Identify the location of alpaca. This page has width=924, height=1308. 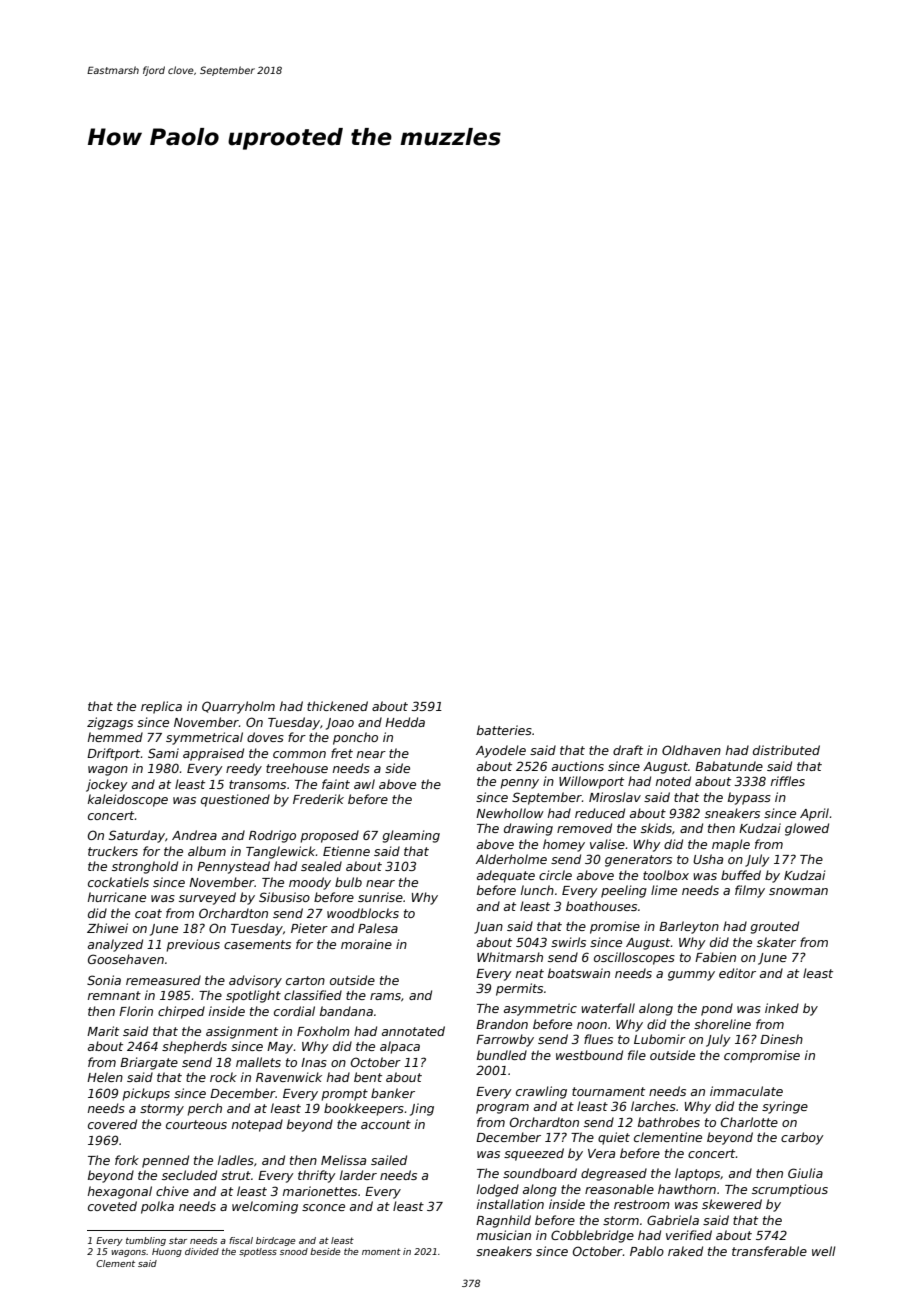
(400, 1047).
